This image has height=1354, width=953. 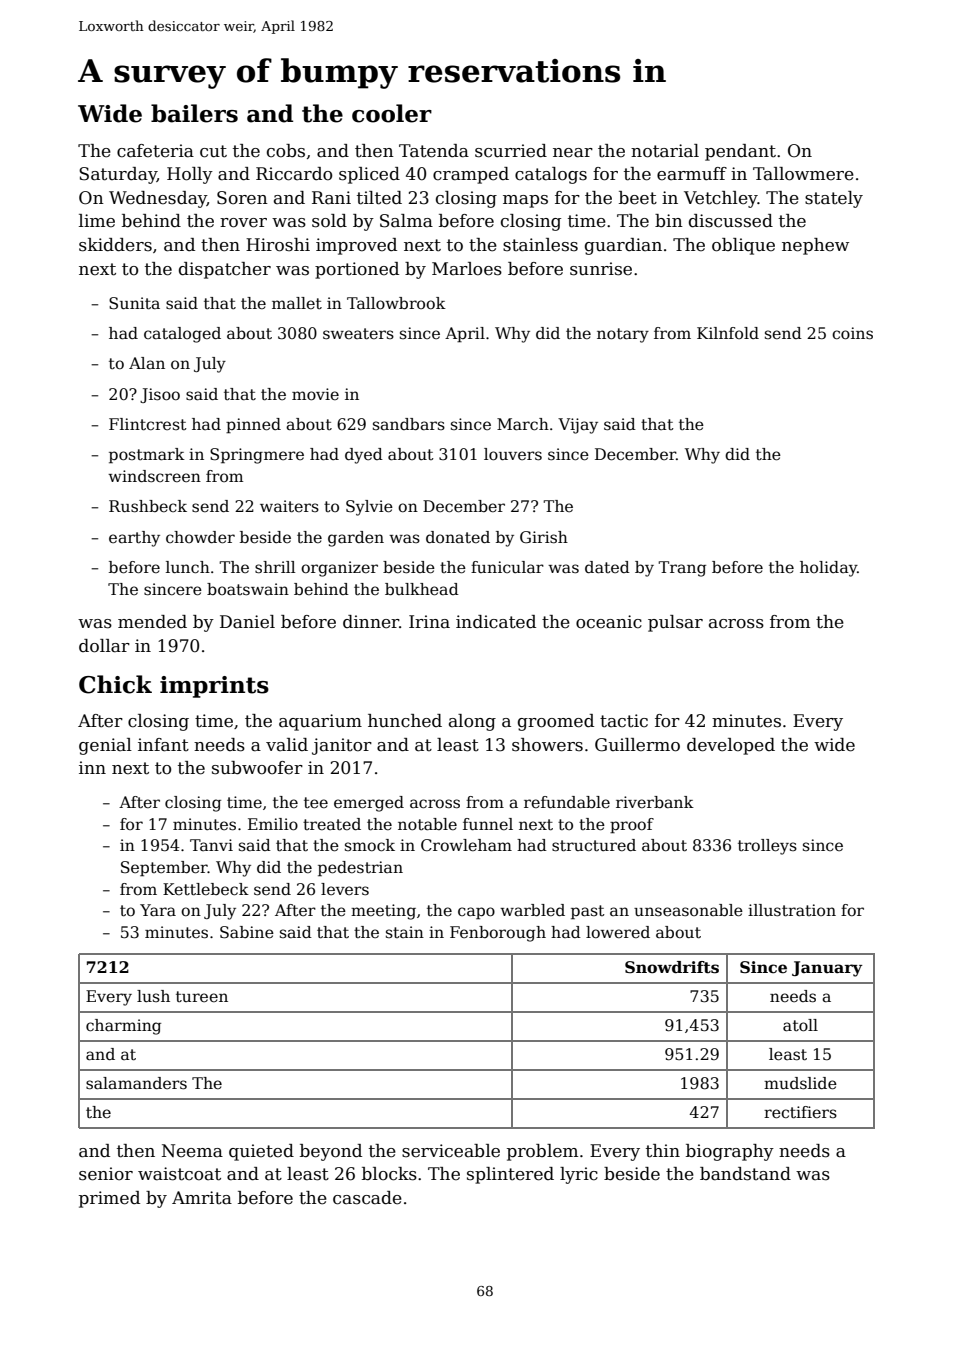 What do you see at coordinates (728, 333) in the image?
I see `Kilnfold` at bounding box center [728, 333].
